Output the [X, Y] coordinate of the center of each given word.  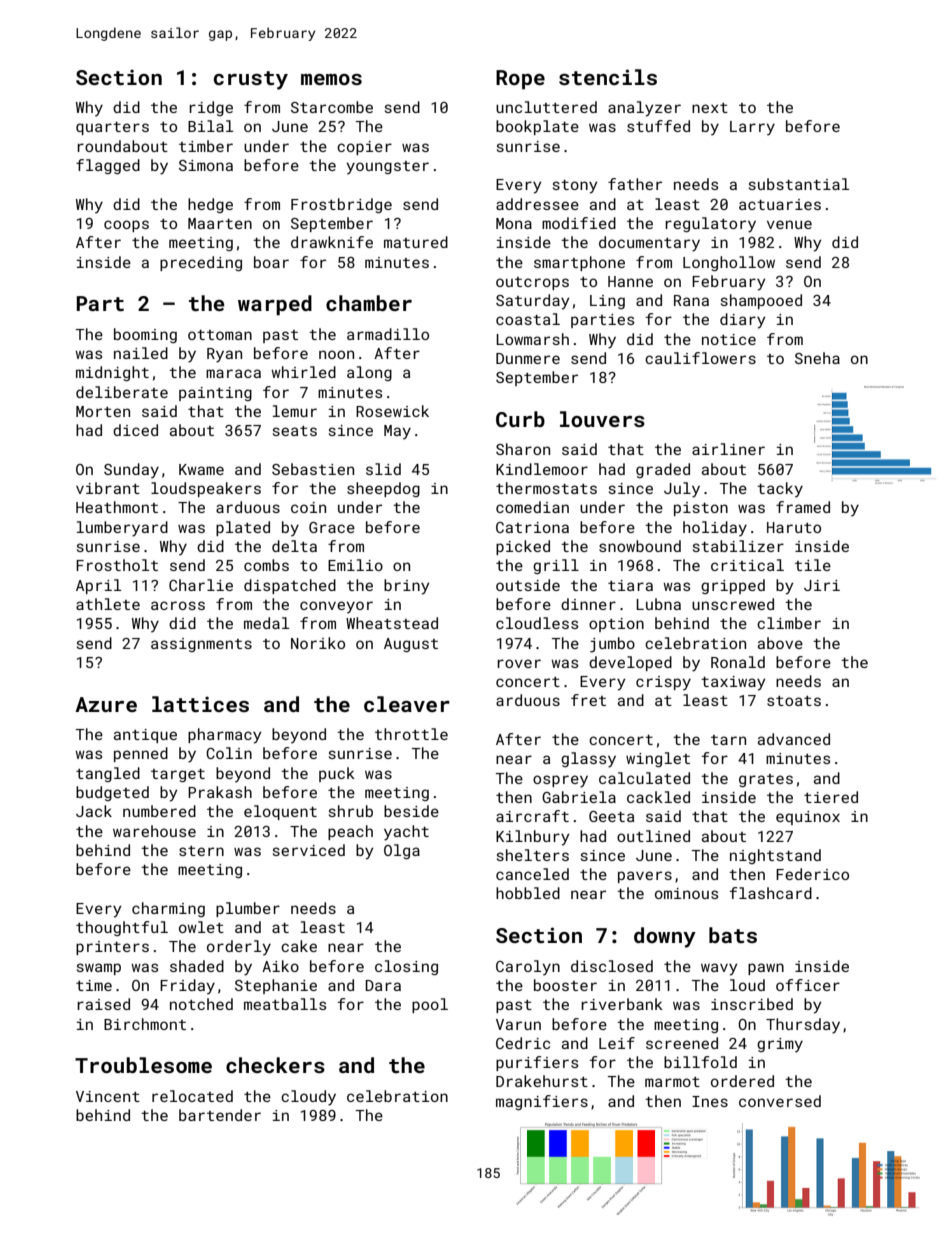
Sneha [817, 358]
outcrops [532, 283]
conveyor [336, 607]
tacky [780, 490]
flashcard [771, 893]
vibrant [108, 488]
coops [126, 226]
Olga [402, 851]
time [94, 985]
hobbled [528, 893]
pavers [645, 877]
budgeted [112, 793]
